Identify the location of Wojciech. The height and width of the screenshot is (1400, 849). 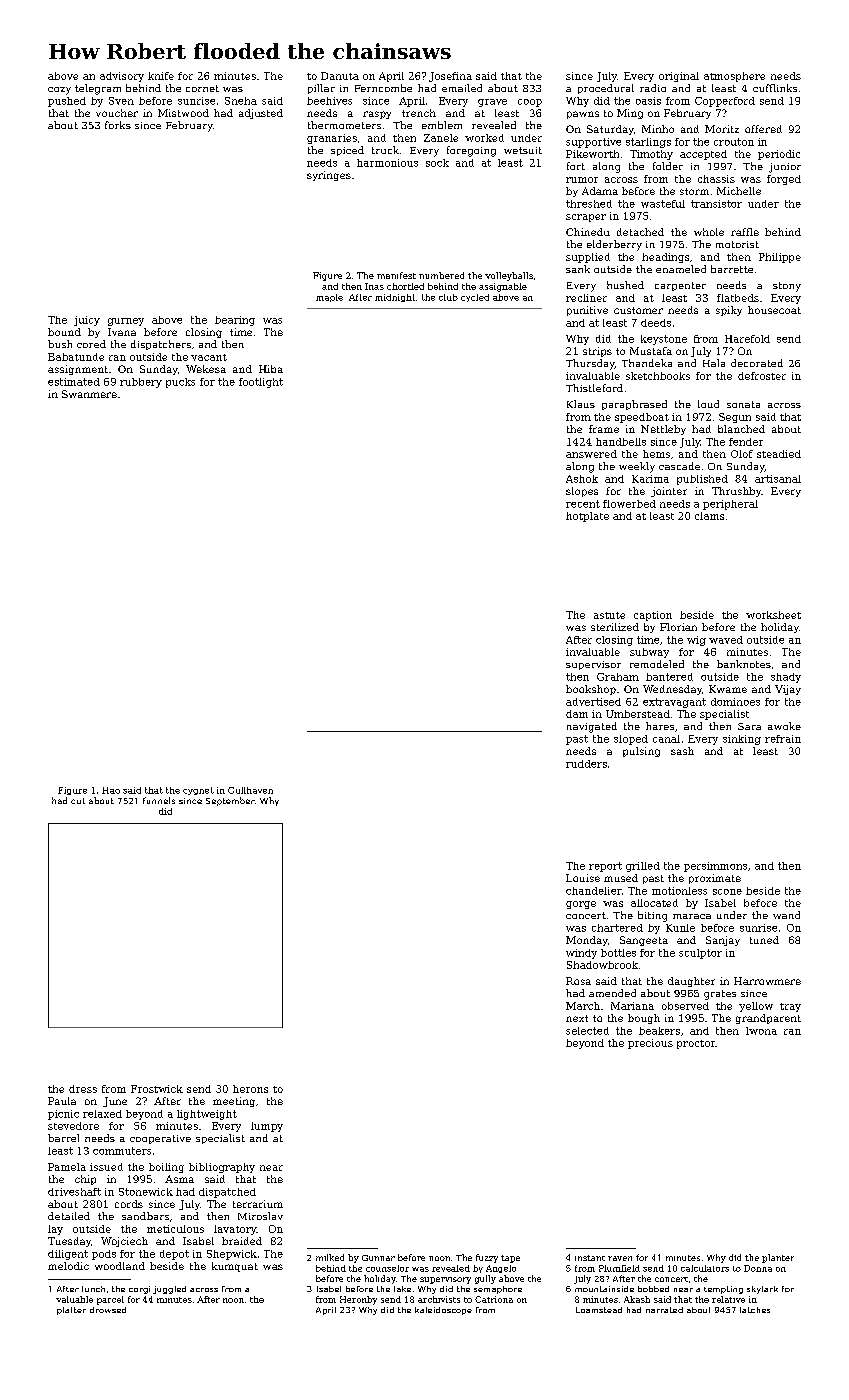
(124, 1242).
